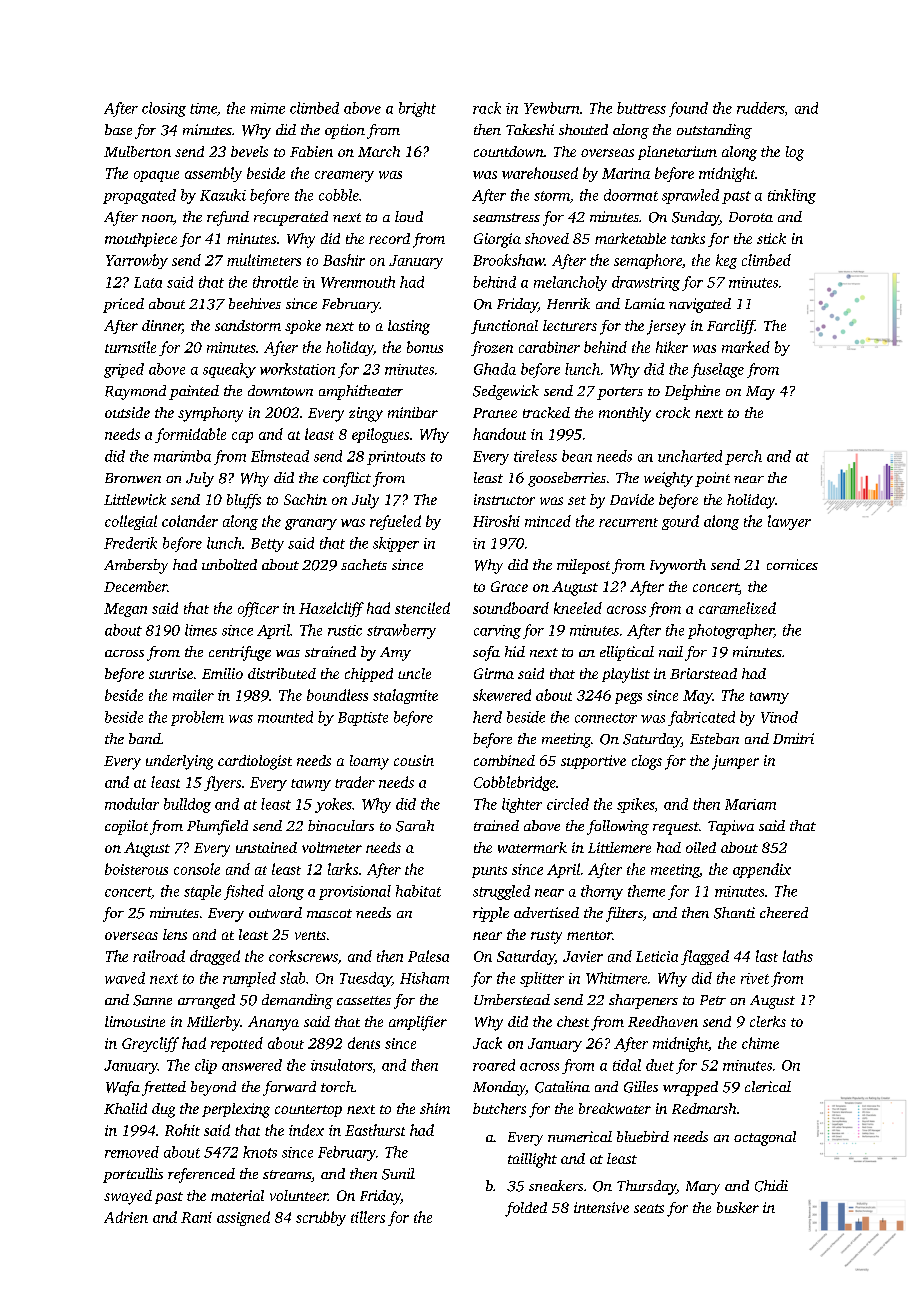 This page has height=1308, width=924. Describe the element at coordinates (133, 478) in the page. I see `Bronwen` at that location.
